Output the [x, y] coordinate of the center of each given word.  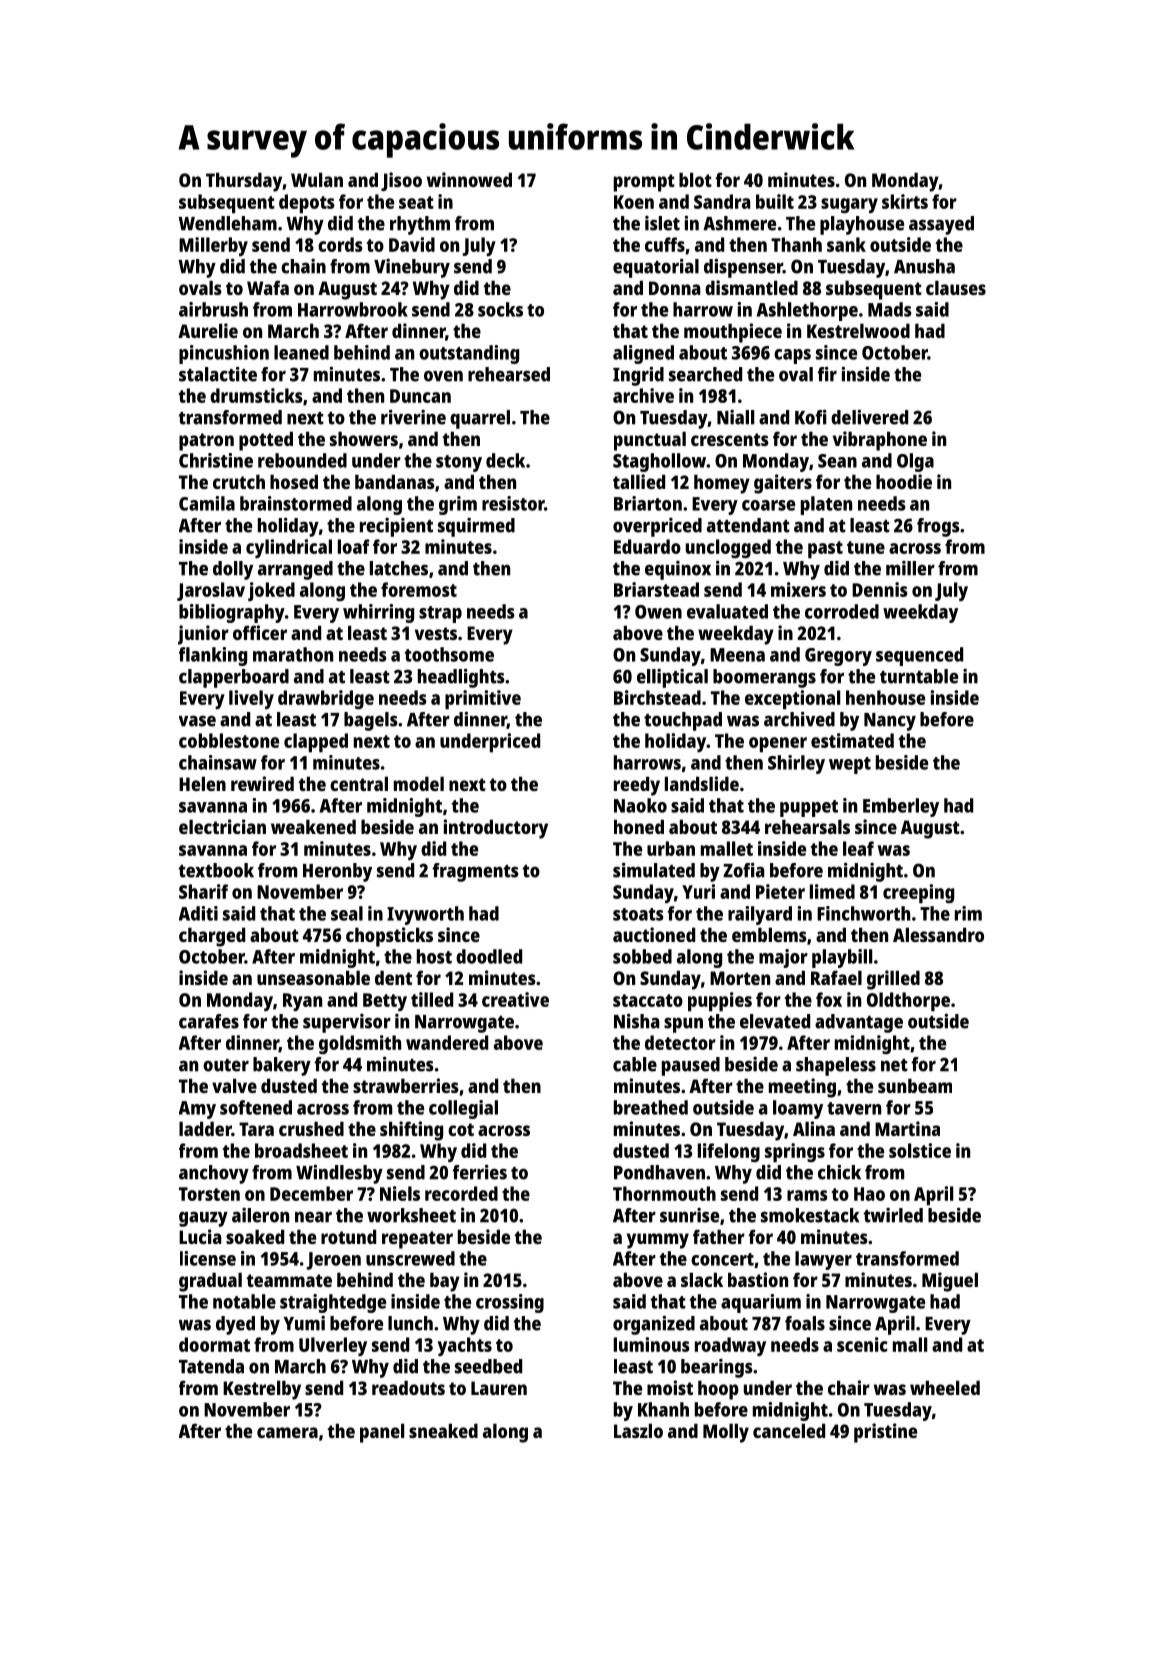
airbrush [213, 309]
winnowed [469, 179]
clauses [956, 287]
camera [287, 1432]
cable [635, 1064]
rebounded [302, 460]
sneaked [443, 1430]
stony [459, 463]
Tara [256, 1129]
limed [832, 891]
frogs [938, 527]
